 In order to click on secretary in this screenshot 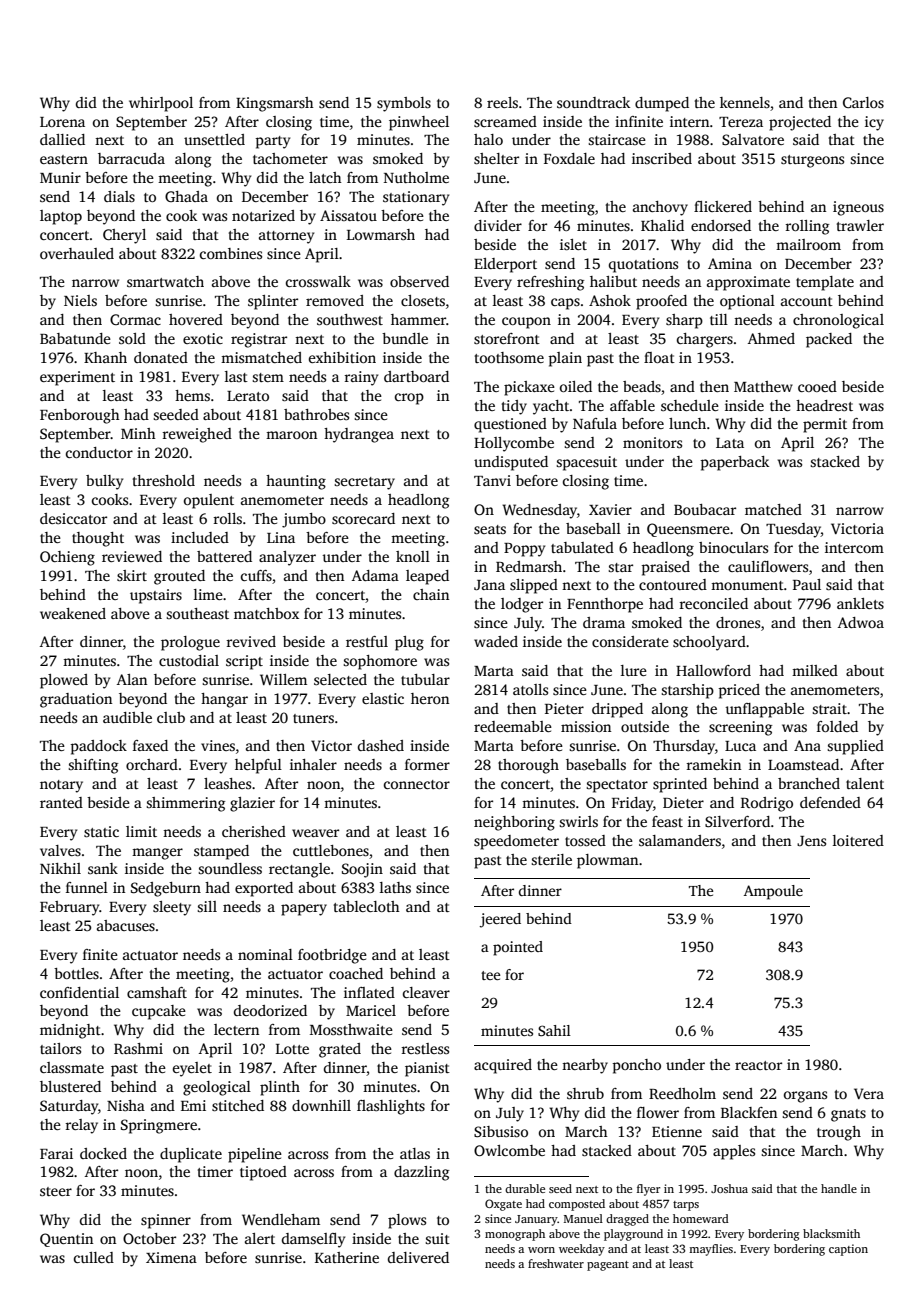, I will do `click(364, 483)`.
